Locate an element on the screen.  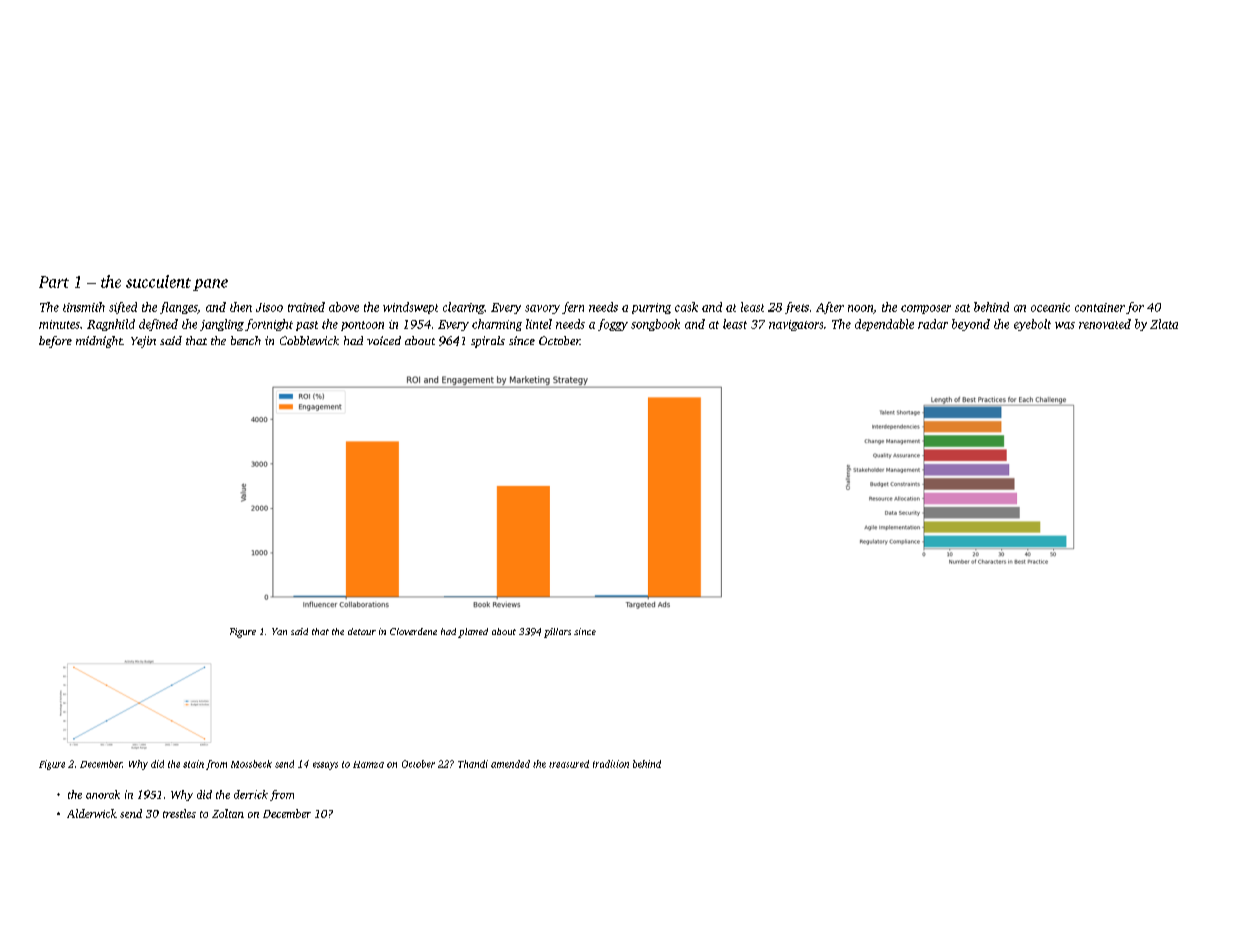
foggy is located at coordinates (613, 325).
